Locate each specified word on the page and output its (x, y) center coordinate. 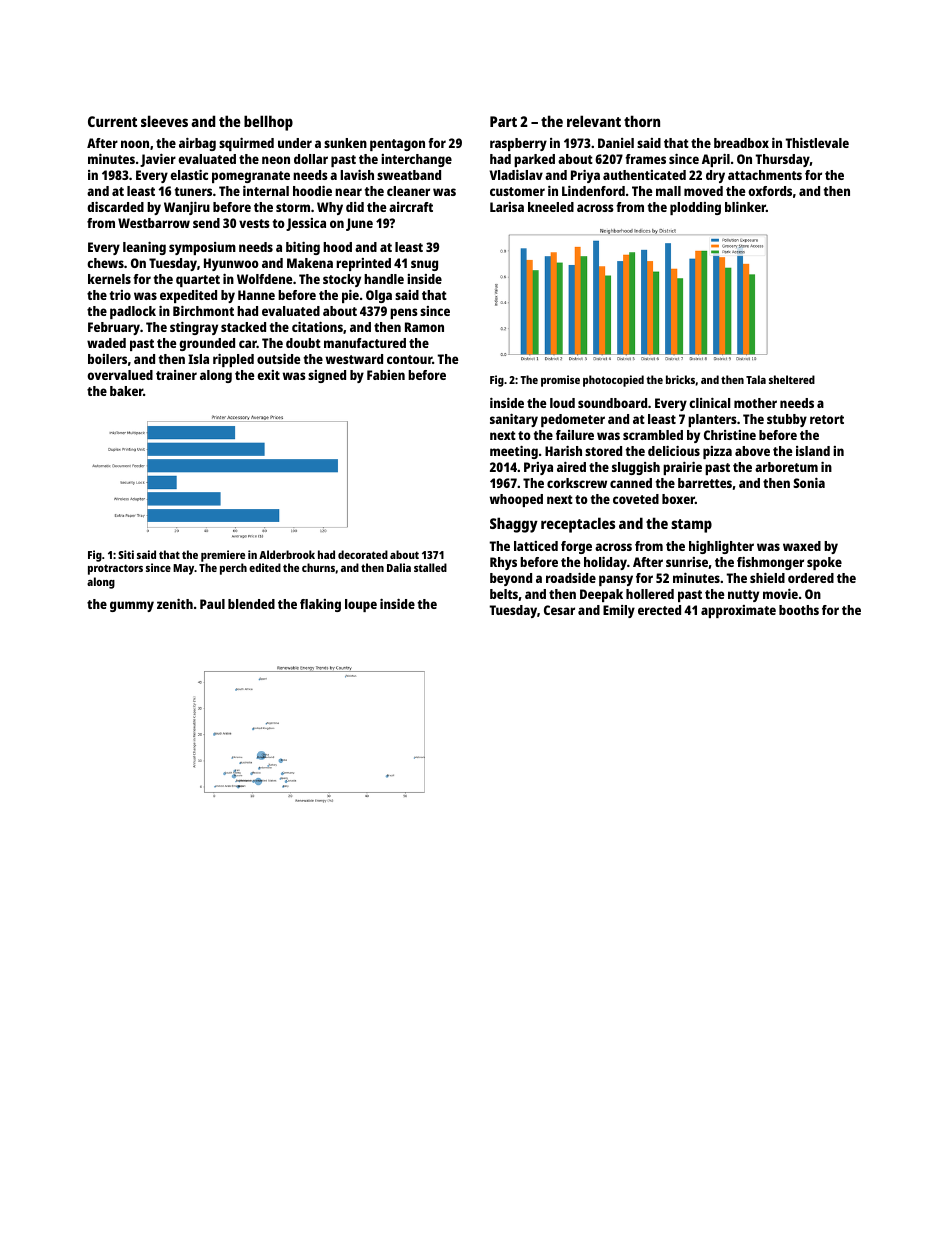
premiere (223, 556)
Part (503, 121)
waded (106, 343)
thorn (642, 121)
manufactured (365, 343)
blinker (745, 207)
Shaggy (514, 525)
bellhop (268, 123)
